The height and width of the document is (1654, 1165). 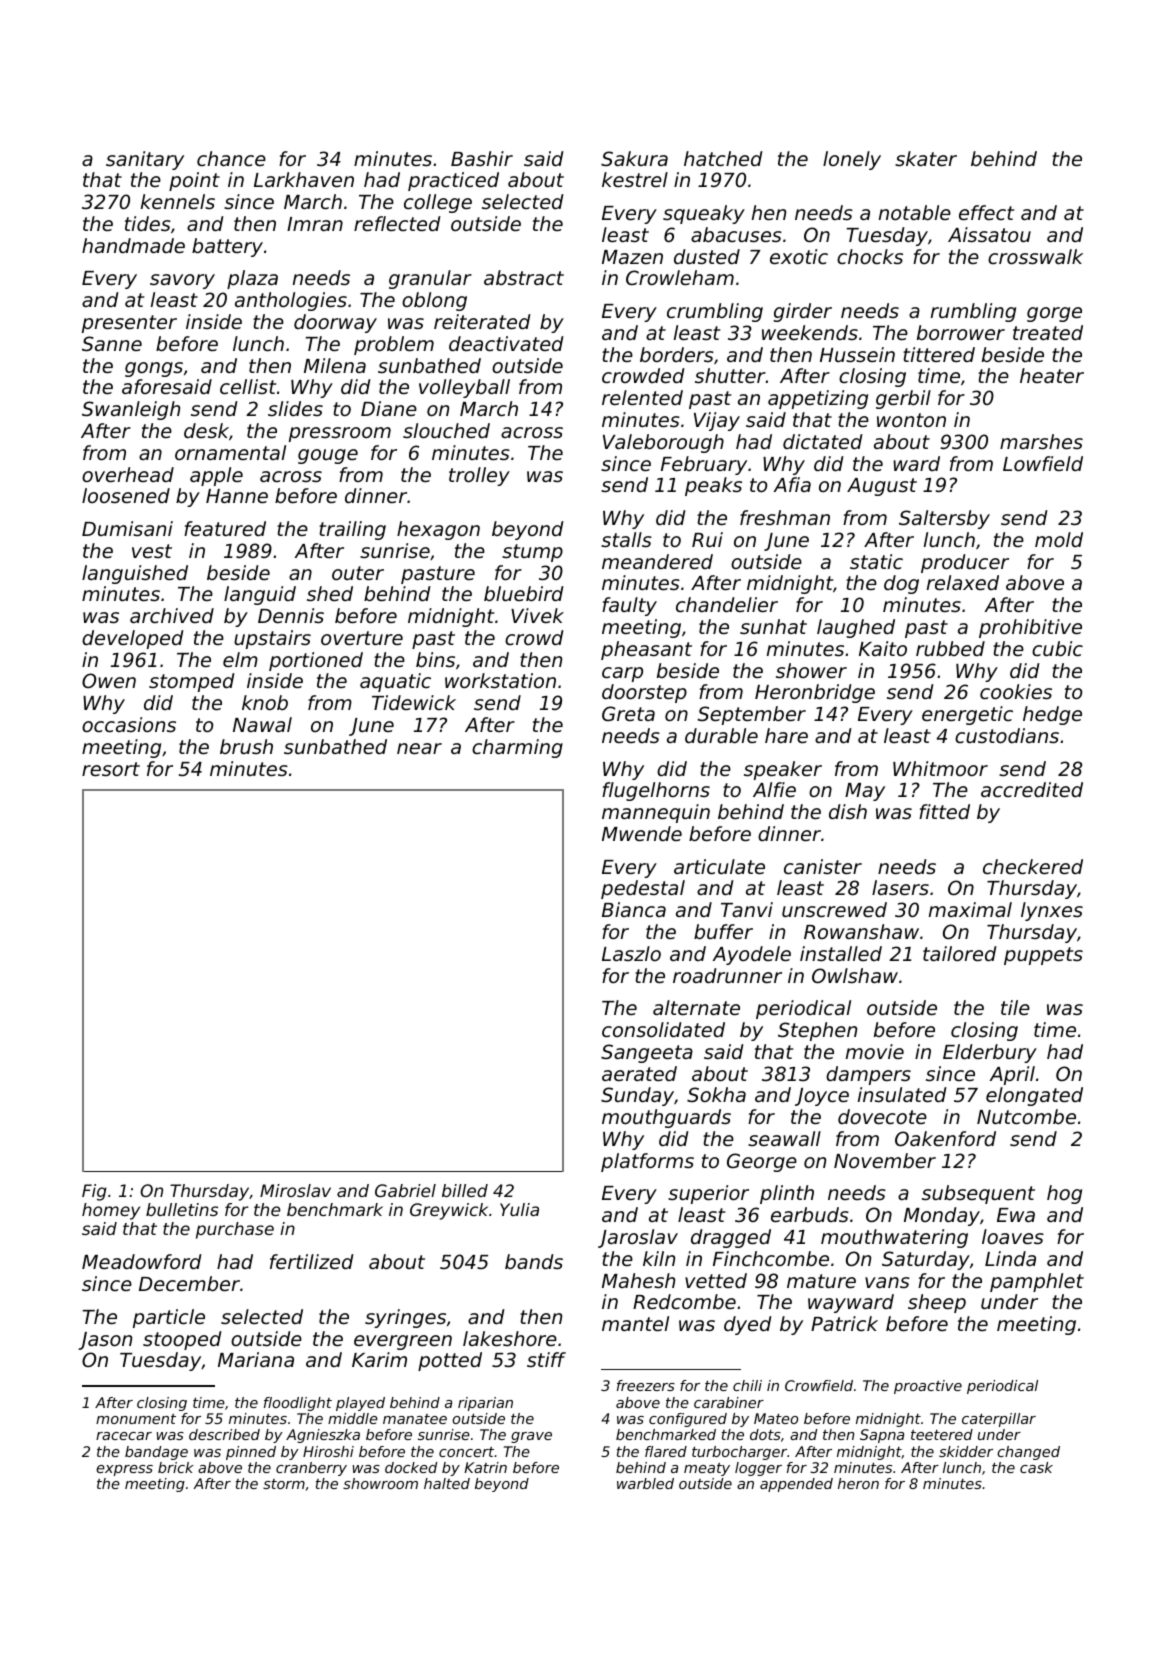 I want to click on Crowleham, so click(x=680, y=277).
